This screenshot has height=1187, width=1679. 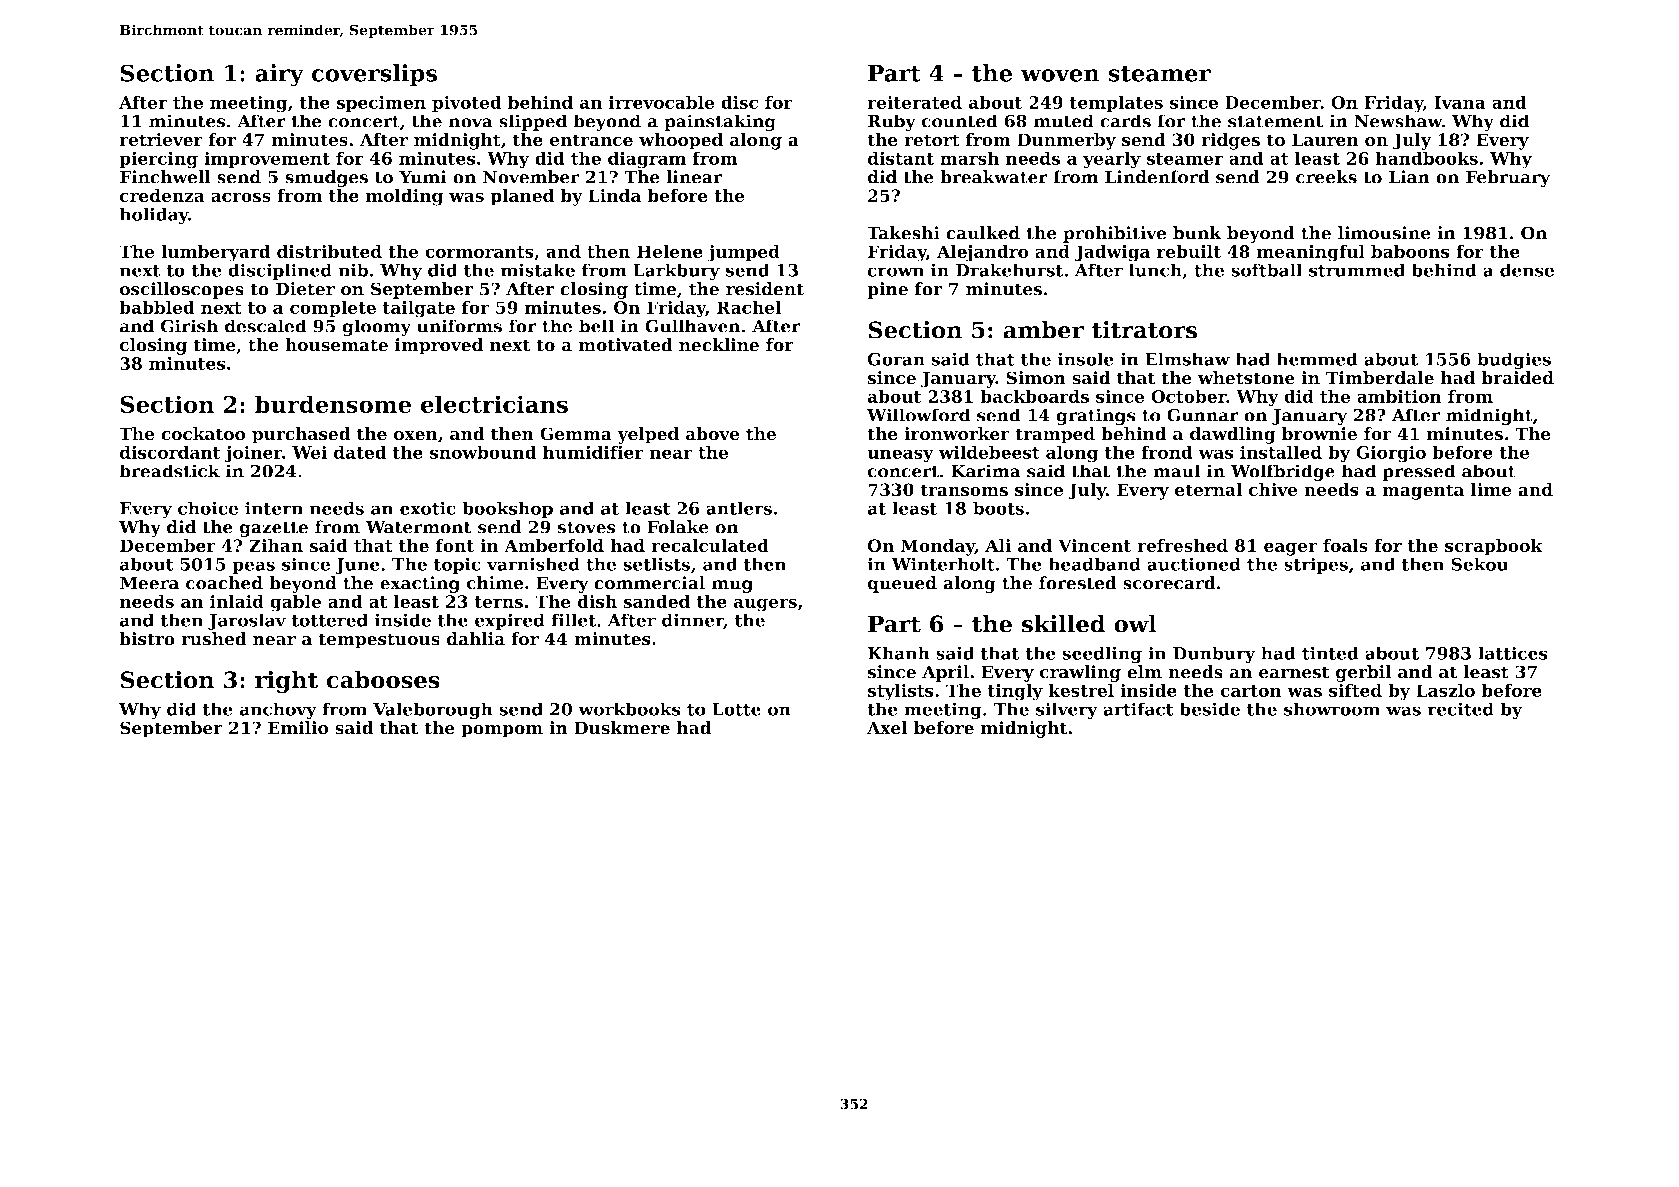 I want to click on Valeborough, so click(x=433, y=711).
